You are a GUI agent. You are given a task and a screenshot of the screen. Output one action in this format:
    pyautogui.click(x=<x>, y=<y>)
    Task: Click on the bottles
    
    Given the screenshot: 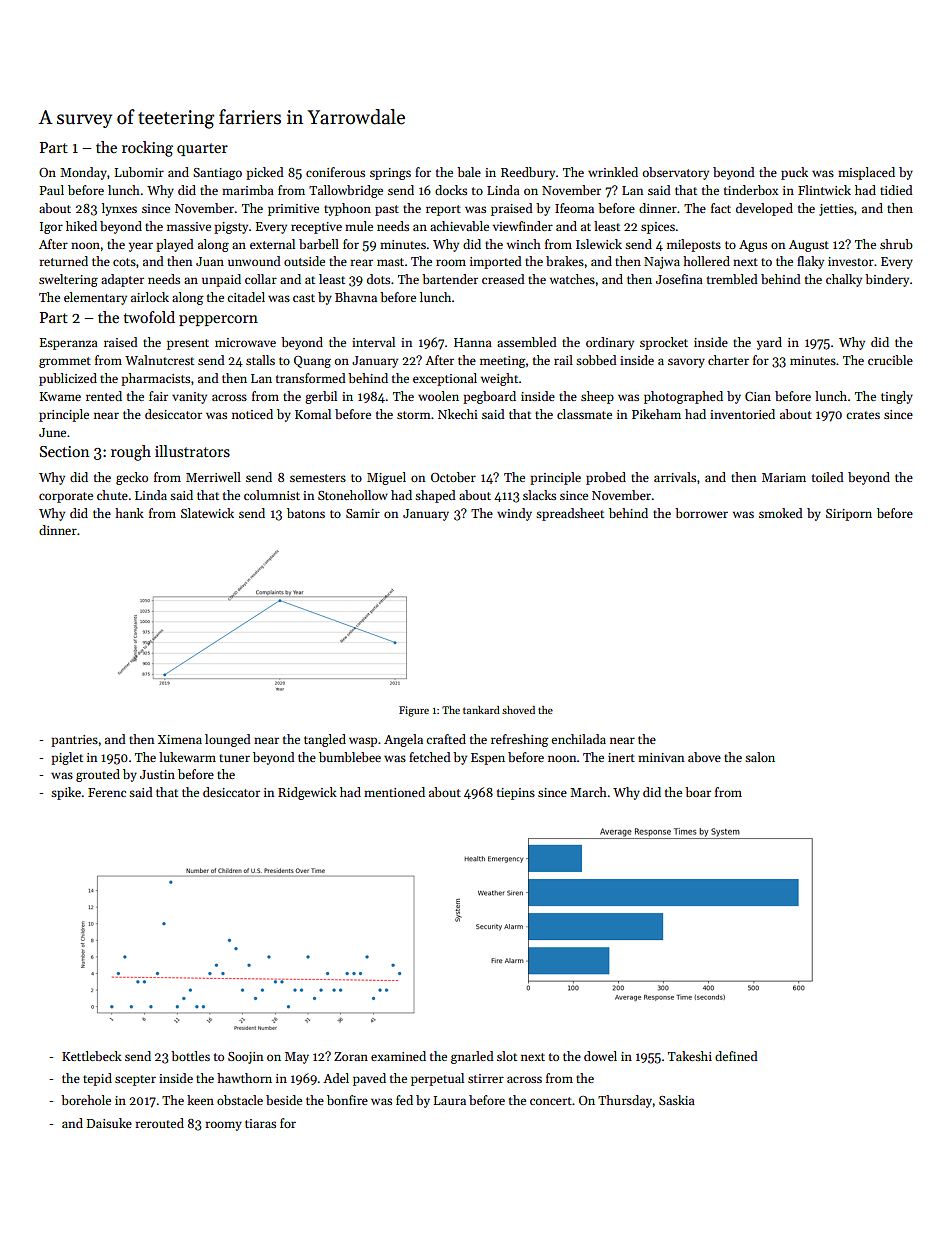 What is the action you would take?
    pyautogui.click(x=190, y=1056)
